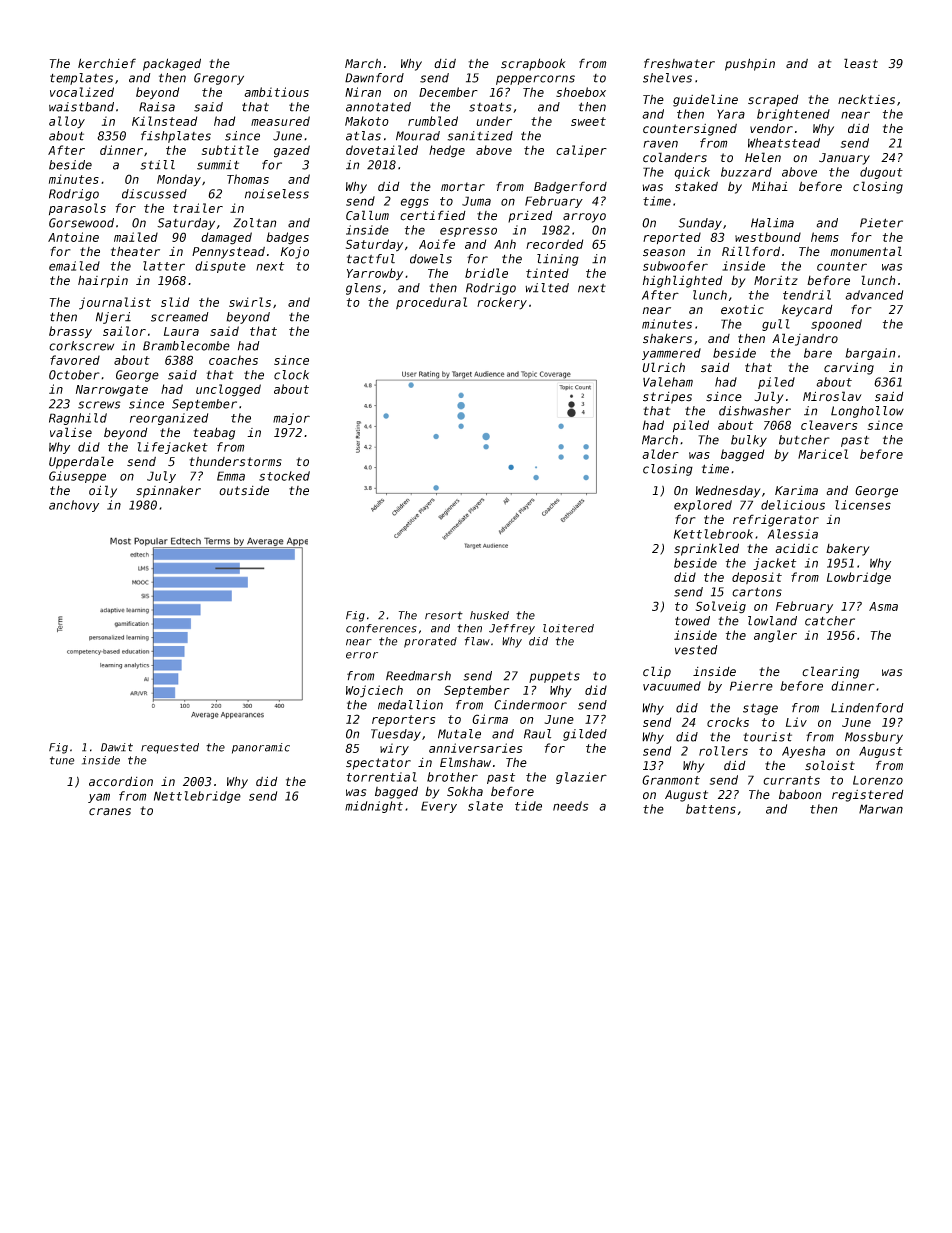 This document has height=1233, width=952. I want to click on Dawnford, so click(374, 78).
